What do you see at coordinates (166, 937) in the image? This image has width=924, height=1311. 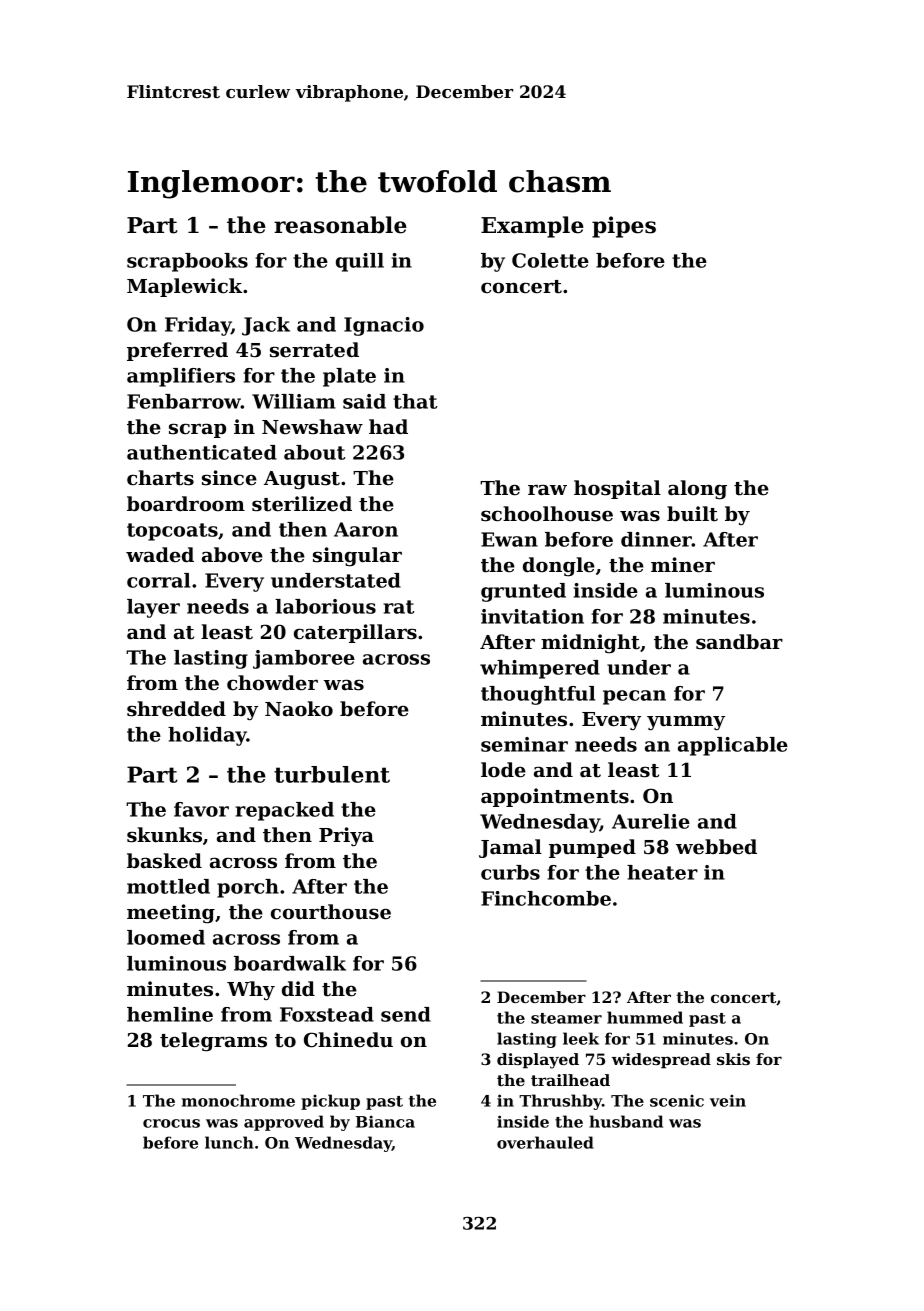 I see `loomed` at bounding box center [166, 937].
